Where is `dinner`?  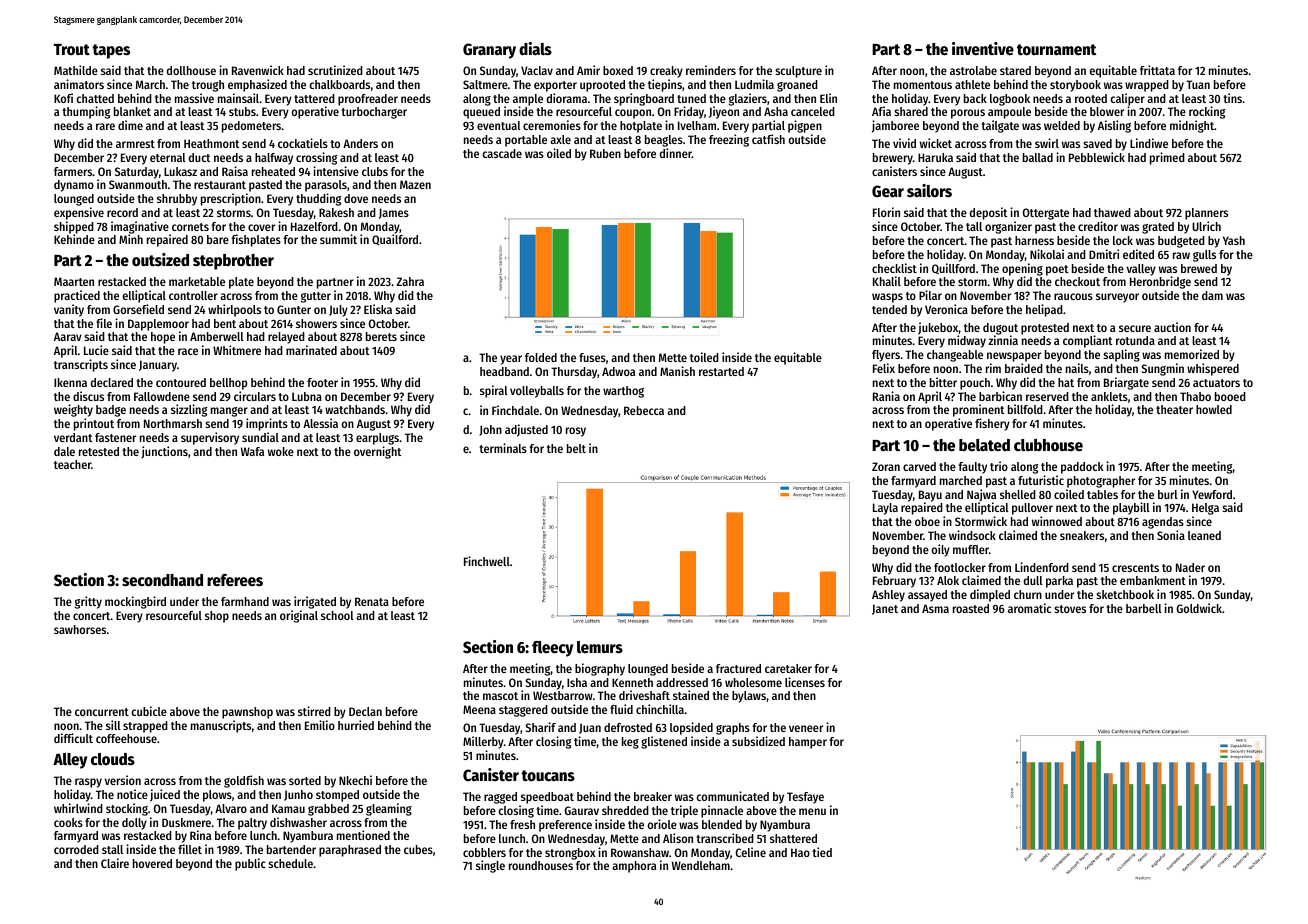 dinner is located at coordinates (676, 153).
